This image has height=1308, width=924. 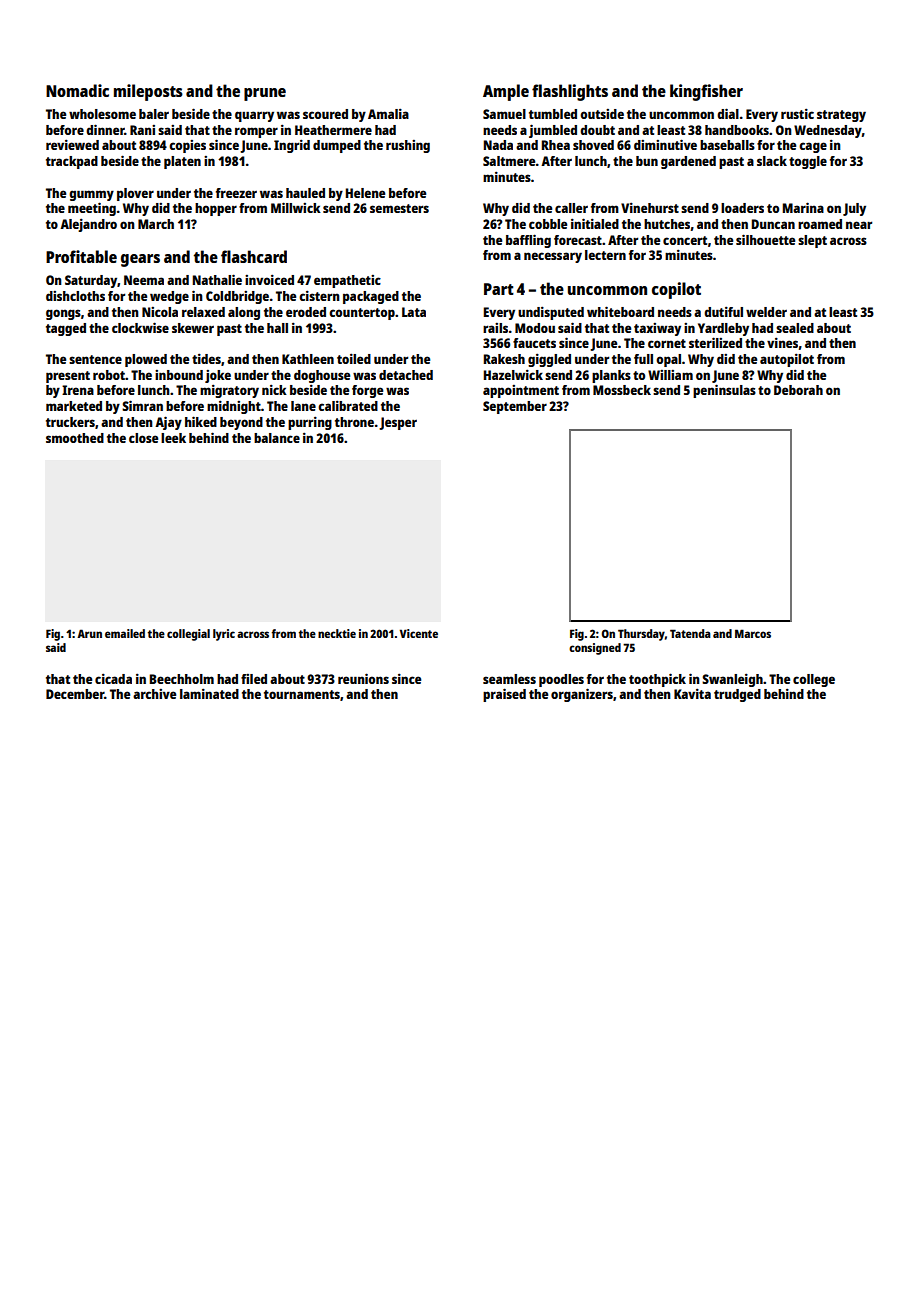 What do you see at coordinates (77, 90) in the image?
I see `Nomadic` at bounding box center [77, 90].
